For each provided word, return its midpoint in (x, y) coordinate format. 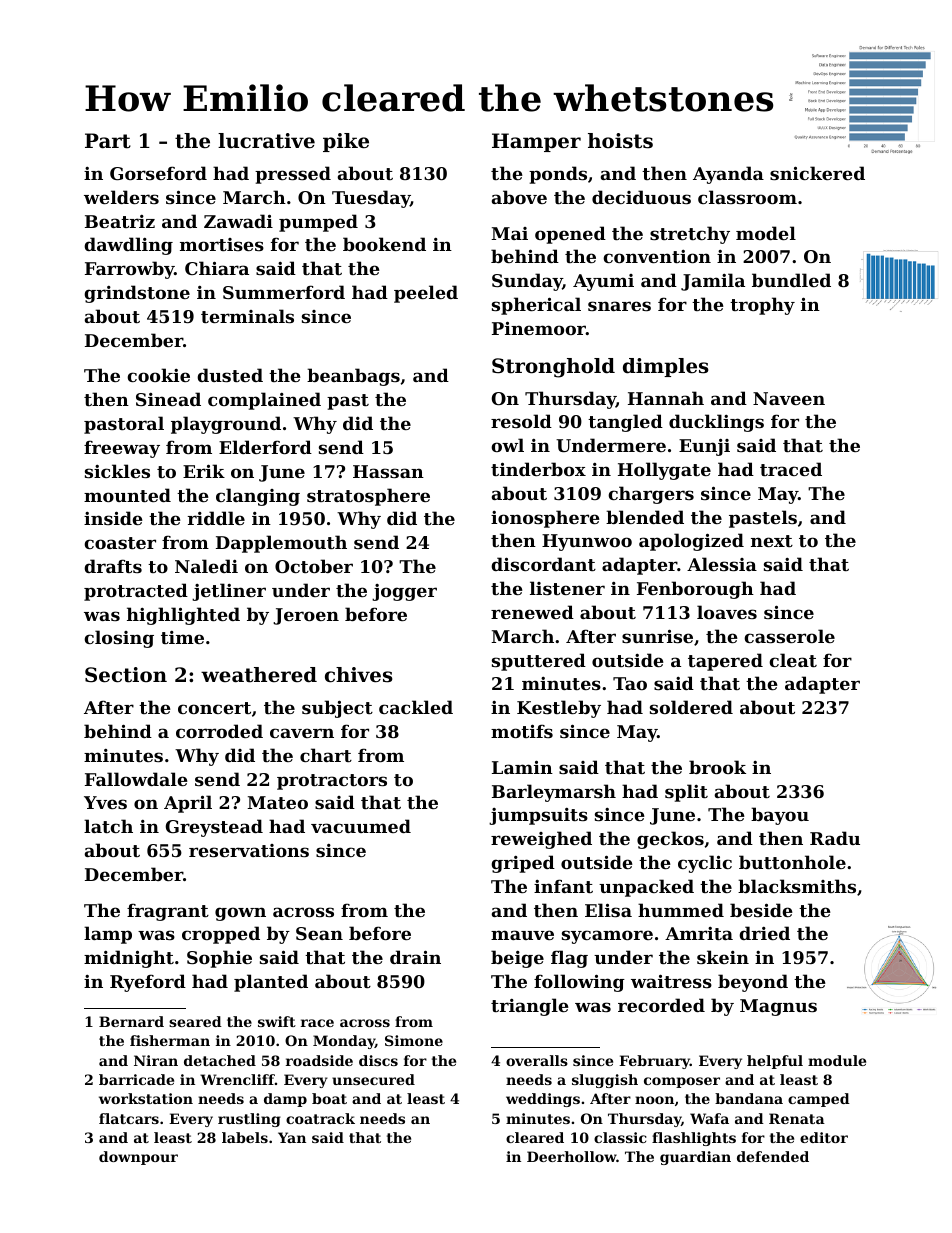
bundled (791, 280)
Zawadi (238, 221)
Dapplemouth (281, 544)
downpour (138, 1158)
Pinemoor (539, 328)
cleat (793, 660)
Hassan (388, 471)
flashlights (694, 1139)
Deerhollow (572, 1156)
